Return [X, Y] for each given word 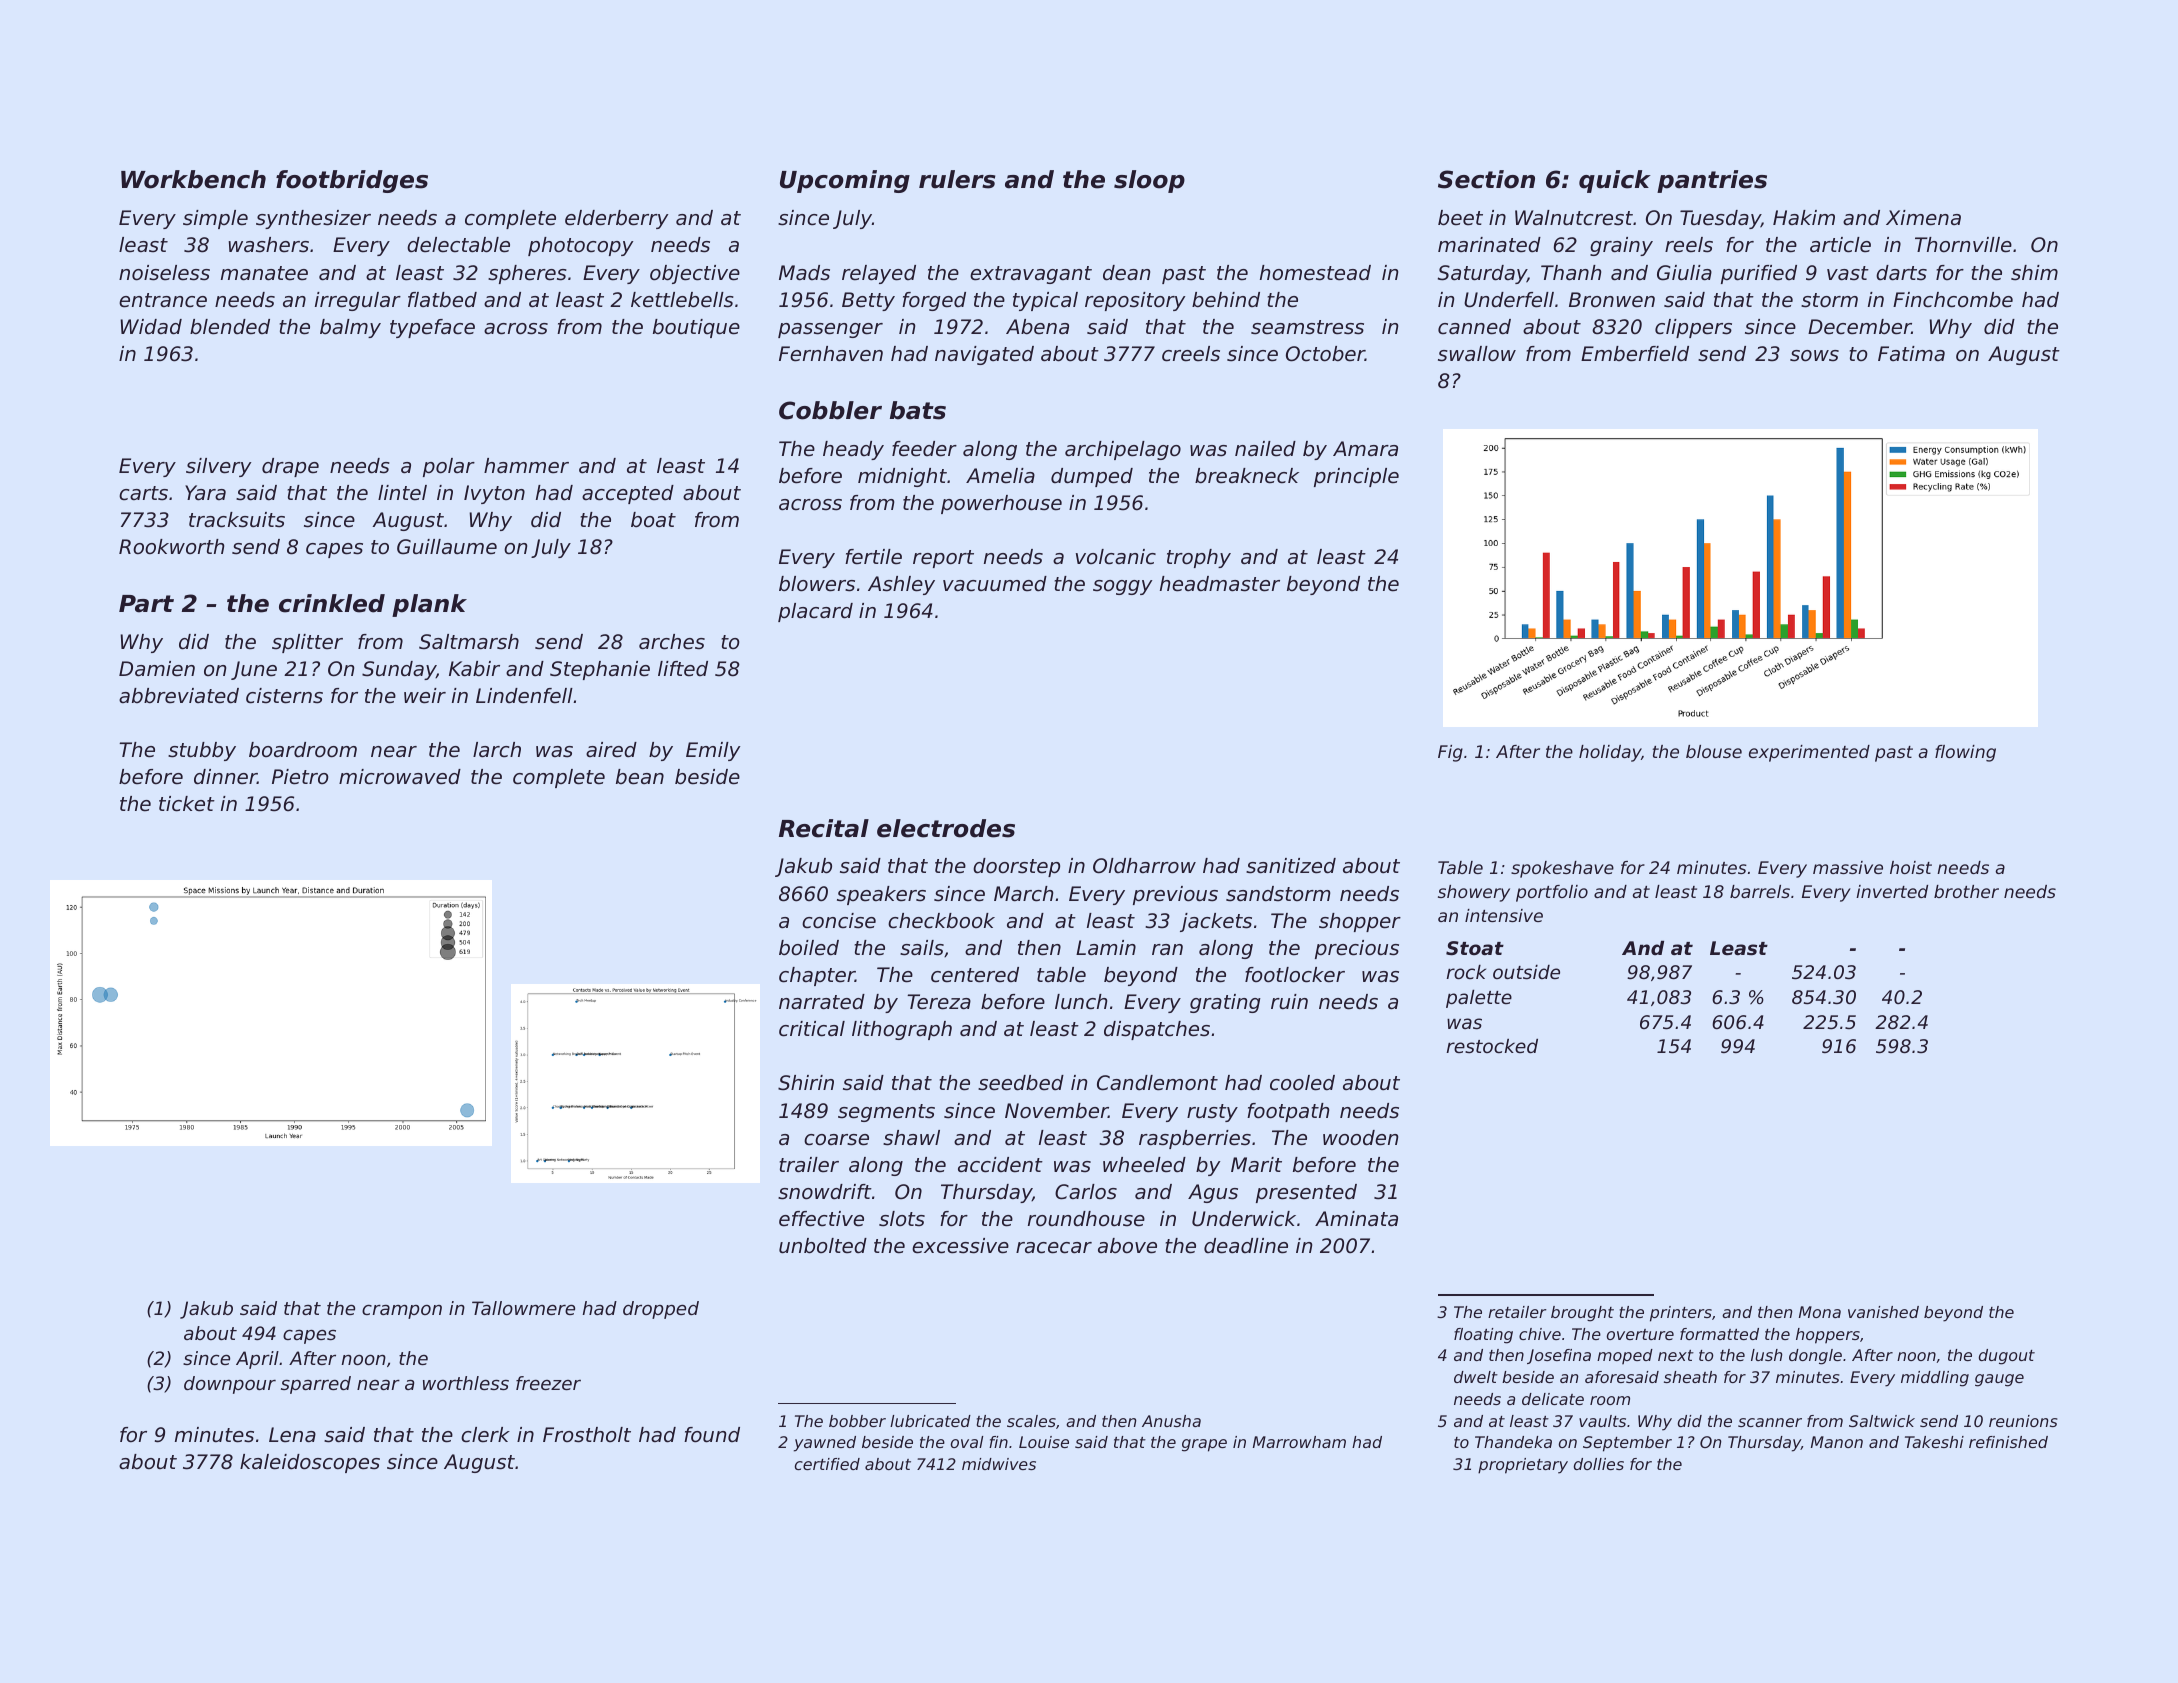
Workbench [193, 179]
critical [812, 1029]
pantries [1712, 181]
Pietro [300, 777]
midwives [999, 1464]
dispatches [1157, 1030]
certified [827, 1464]
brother [1966, 891]
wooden [1360, 1138]
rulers [957, 179]
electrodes [946, 828]
